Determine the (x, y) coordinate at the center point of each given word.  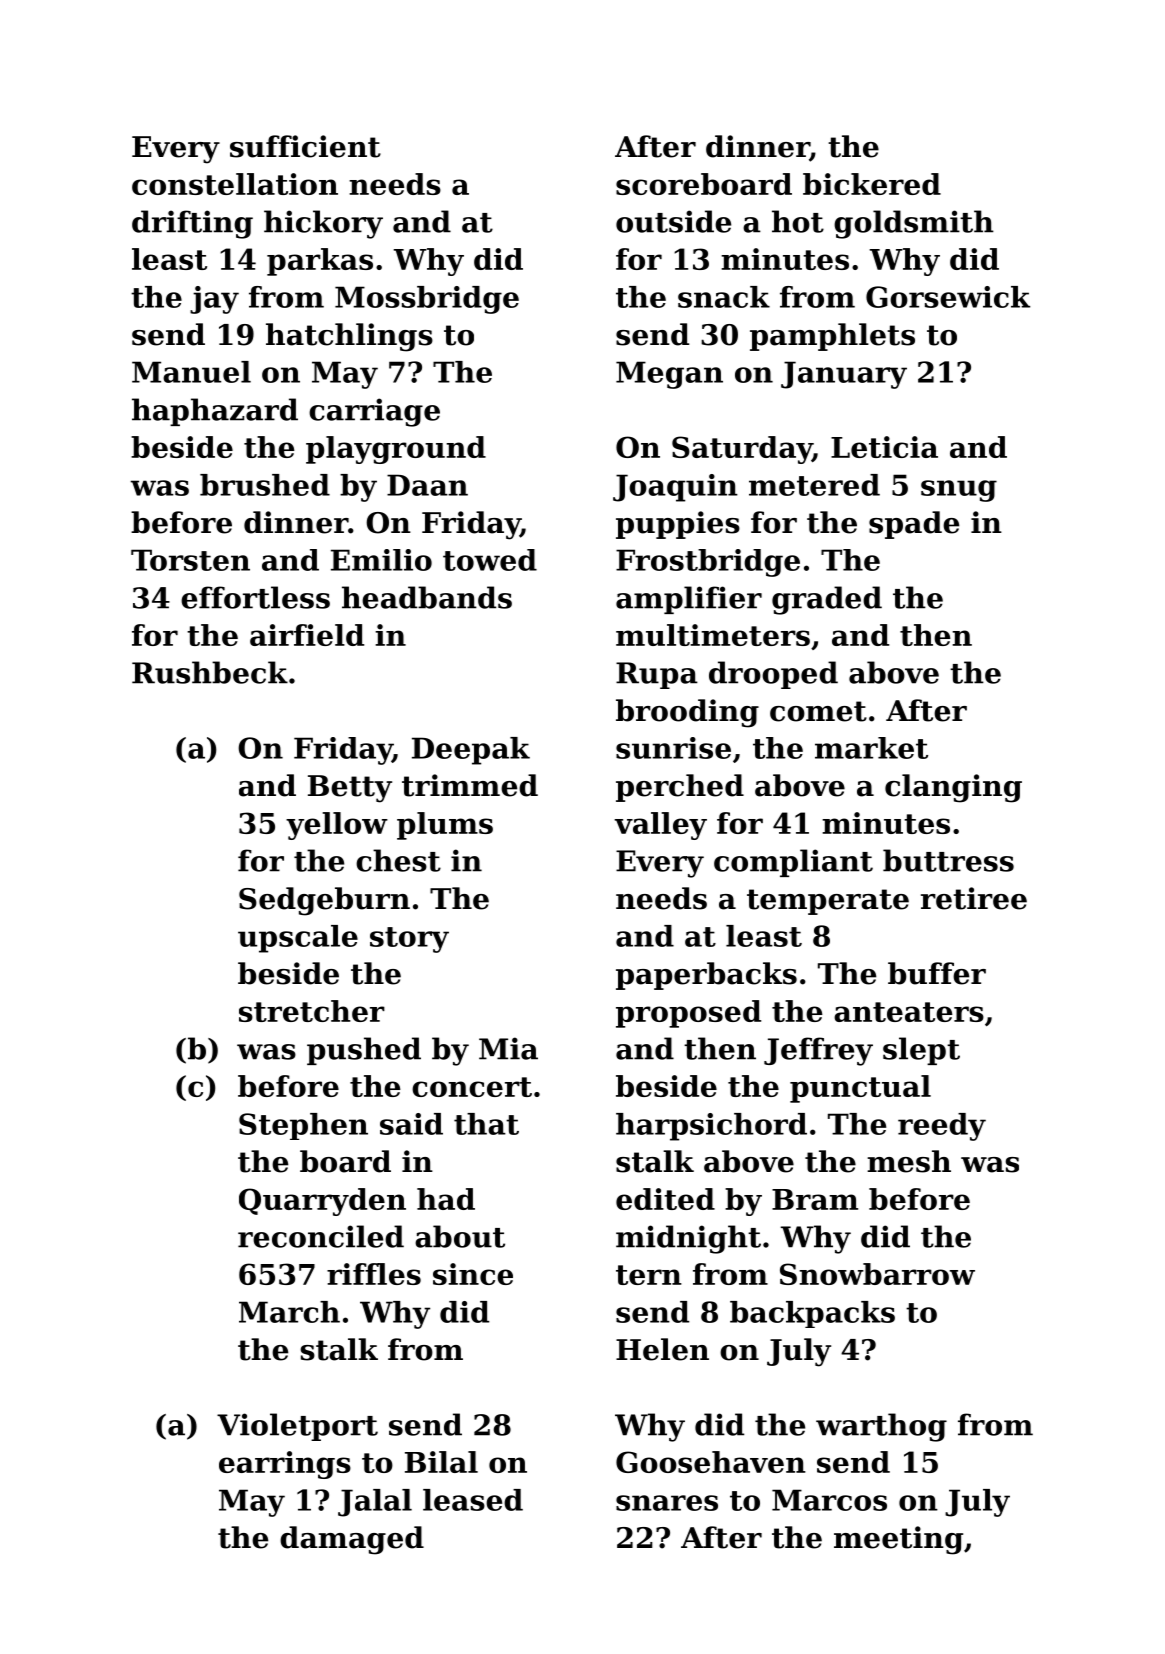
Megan (669, 375)
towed (490, 560)
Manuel (191, 372)
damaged (352, 1540)
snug (959, 491)
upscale (298, 939)
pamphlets (832, 337)
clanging (953, 788)
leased (473, 1500)
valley (660, 826)
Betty (350, 789)
